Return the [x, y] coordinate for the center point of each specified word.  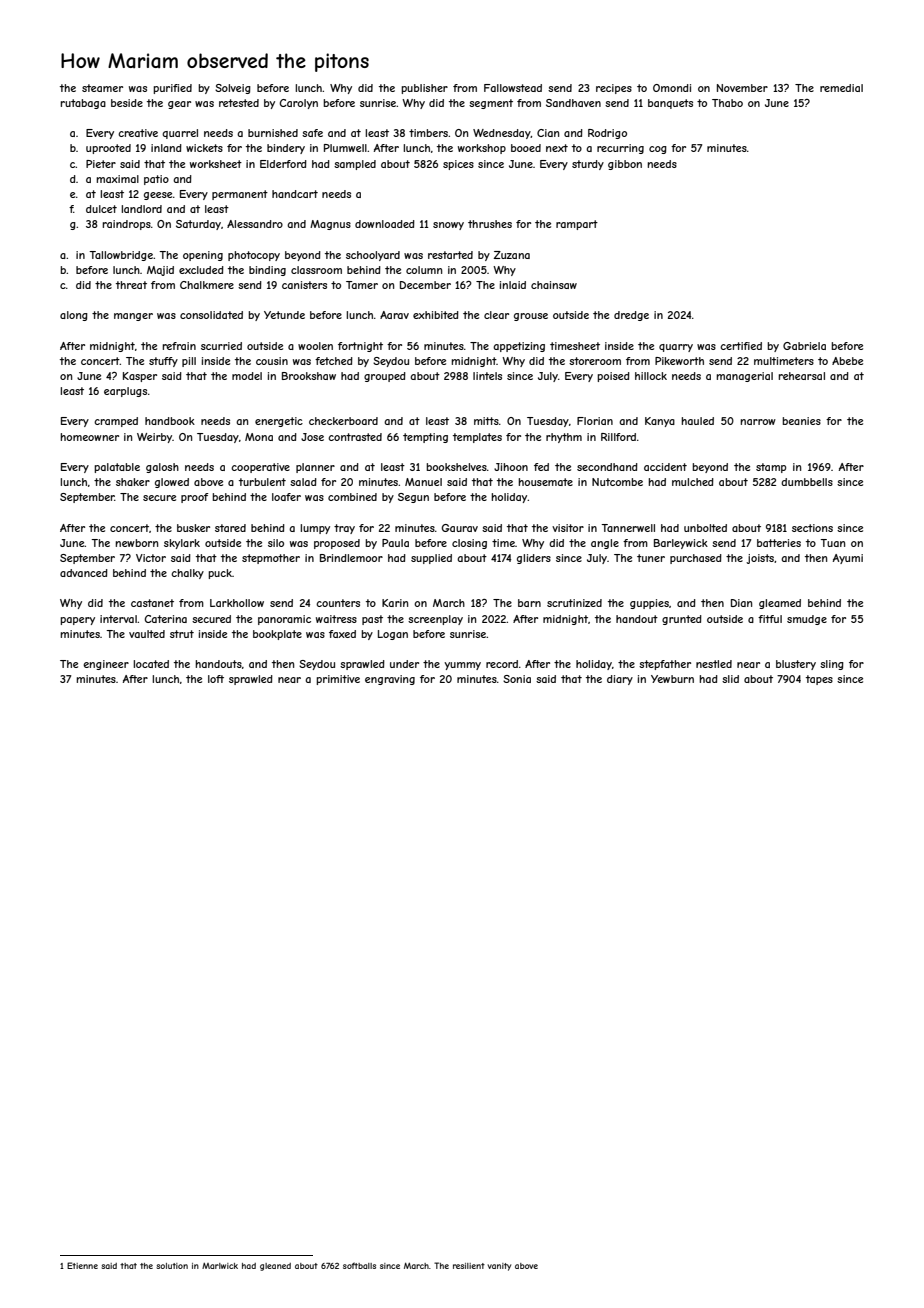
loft [216, 679]
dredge [631, 316]
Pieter [101, 164]
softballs [359, 1265]
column [424, 270]
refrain [179, 346]
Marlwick [220, 1266]
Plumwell [345, 148]
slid [730, 679]
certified [741, 346]
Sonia [517, 679]
